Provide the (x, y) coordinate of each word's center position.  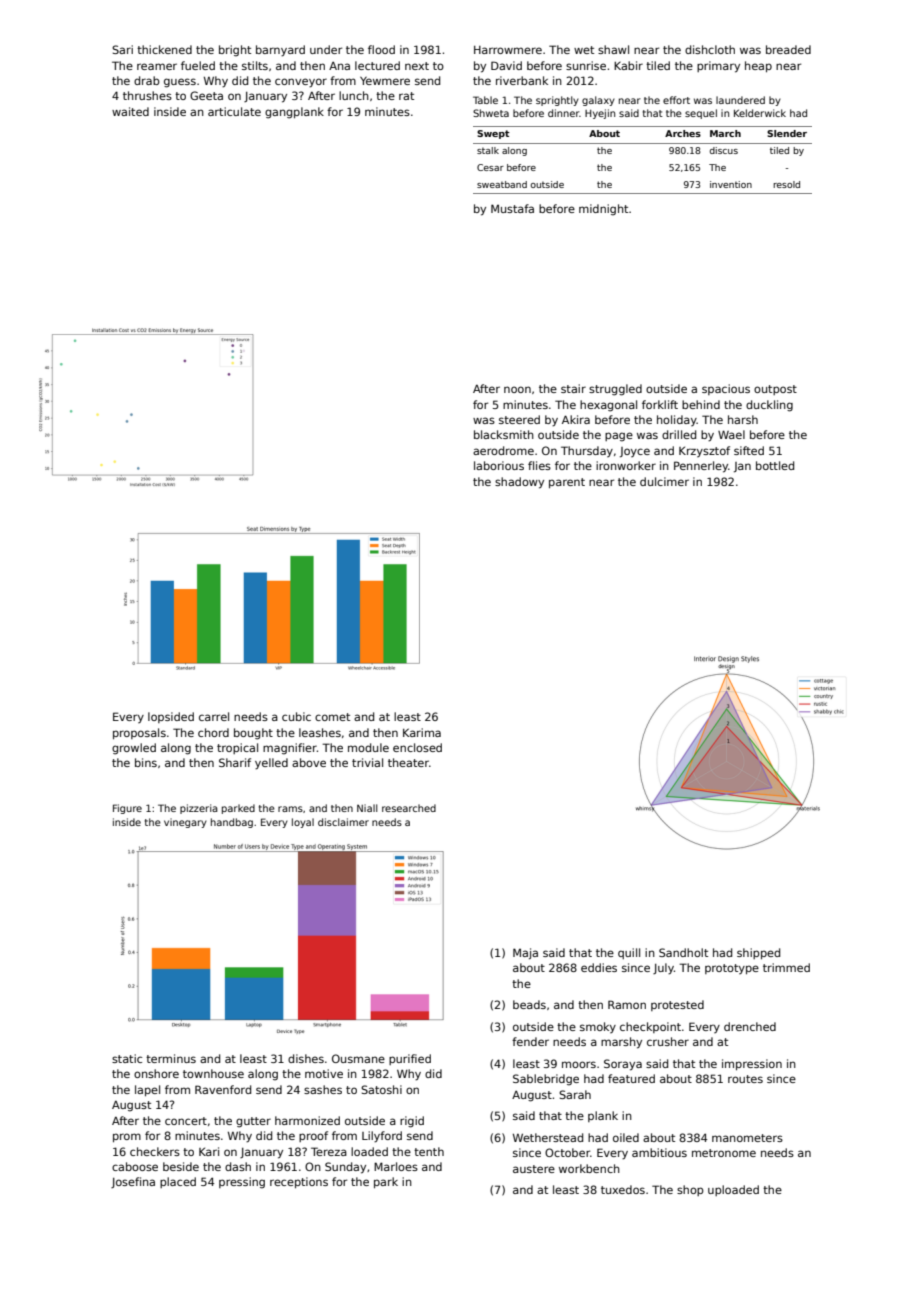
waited (130, 111)
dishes (306, 1058)
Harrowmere (508, 50)
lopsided (171, 717)
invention (731, 184)
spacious (726, 389)
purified (410, 1059)
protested (677, 1005)
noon (517, 389)
